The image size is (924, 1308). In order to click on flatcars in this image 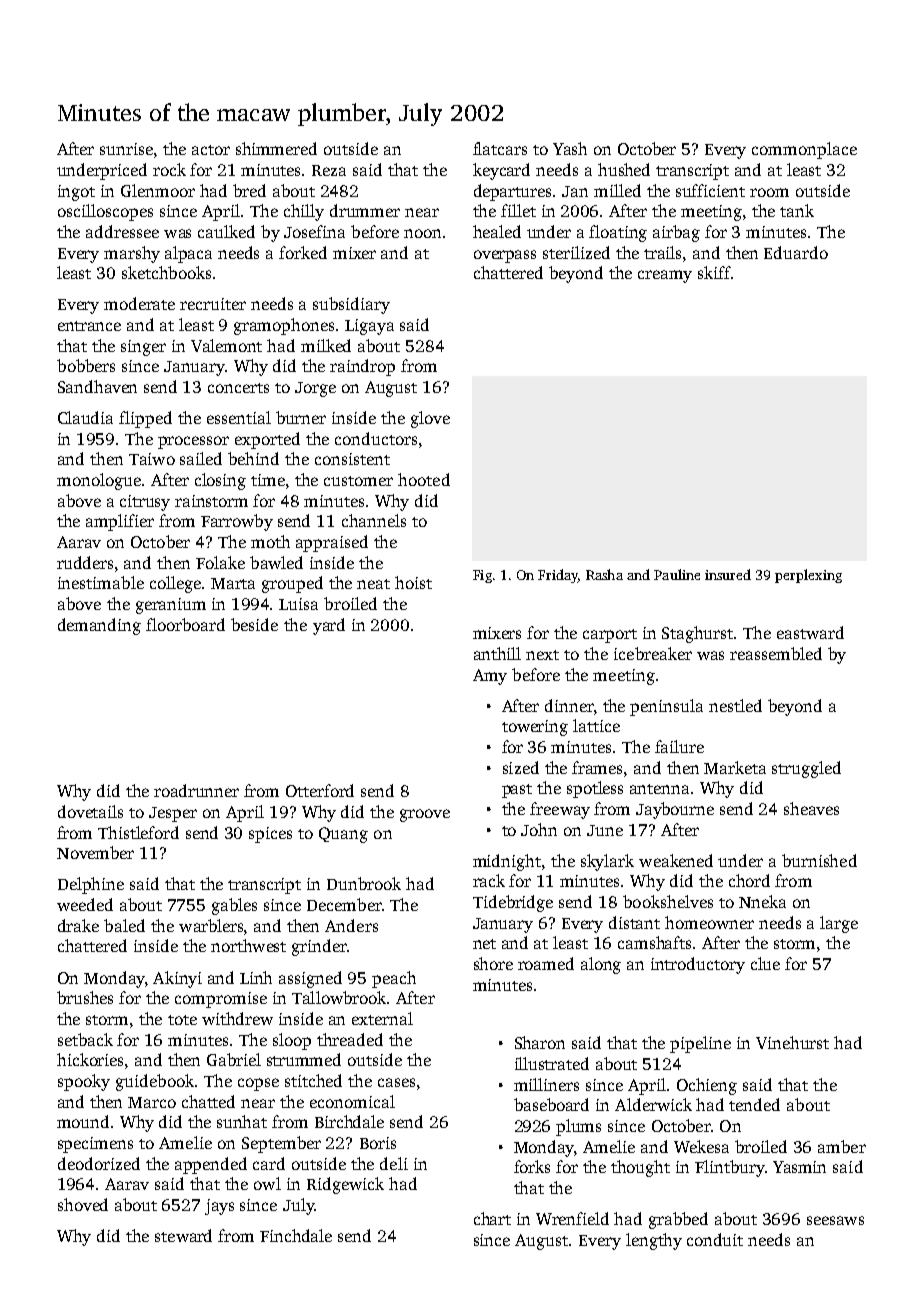, I will do `click(500, 148)`.
